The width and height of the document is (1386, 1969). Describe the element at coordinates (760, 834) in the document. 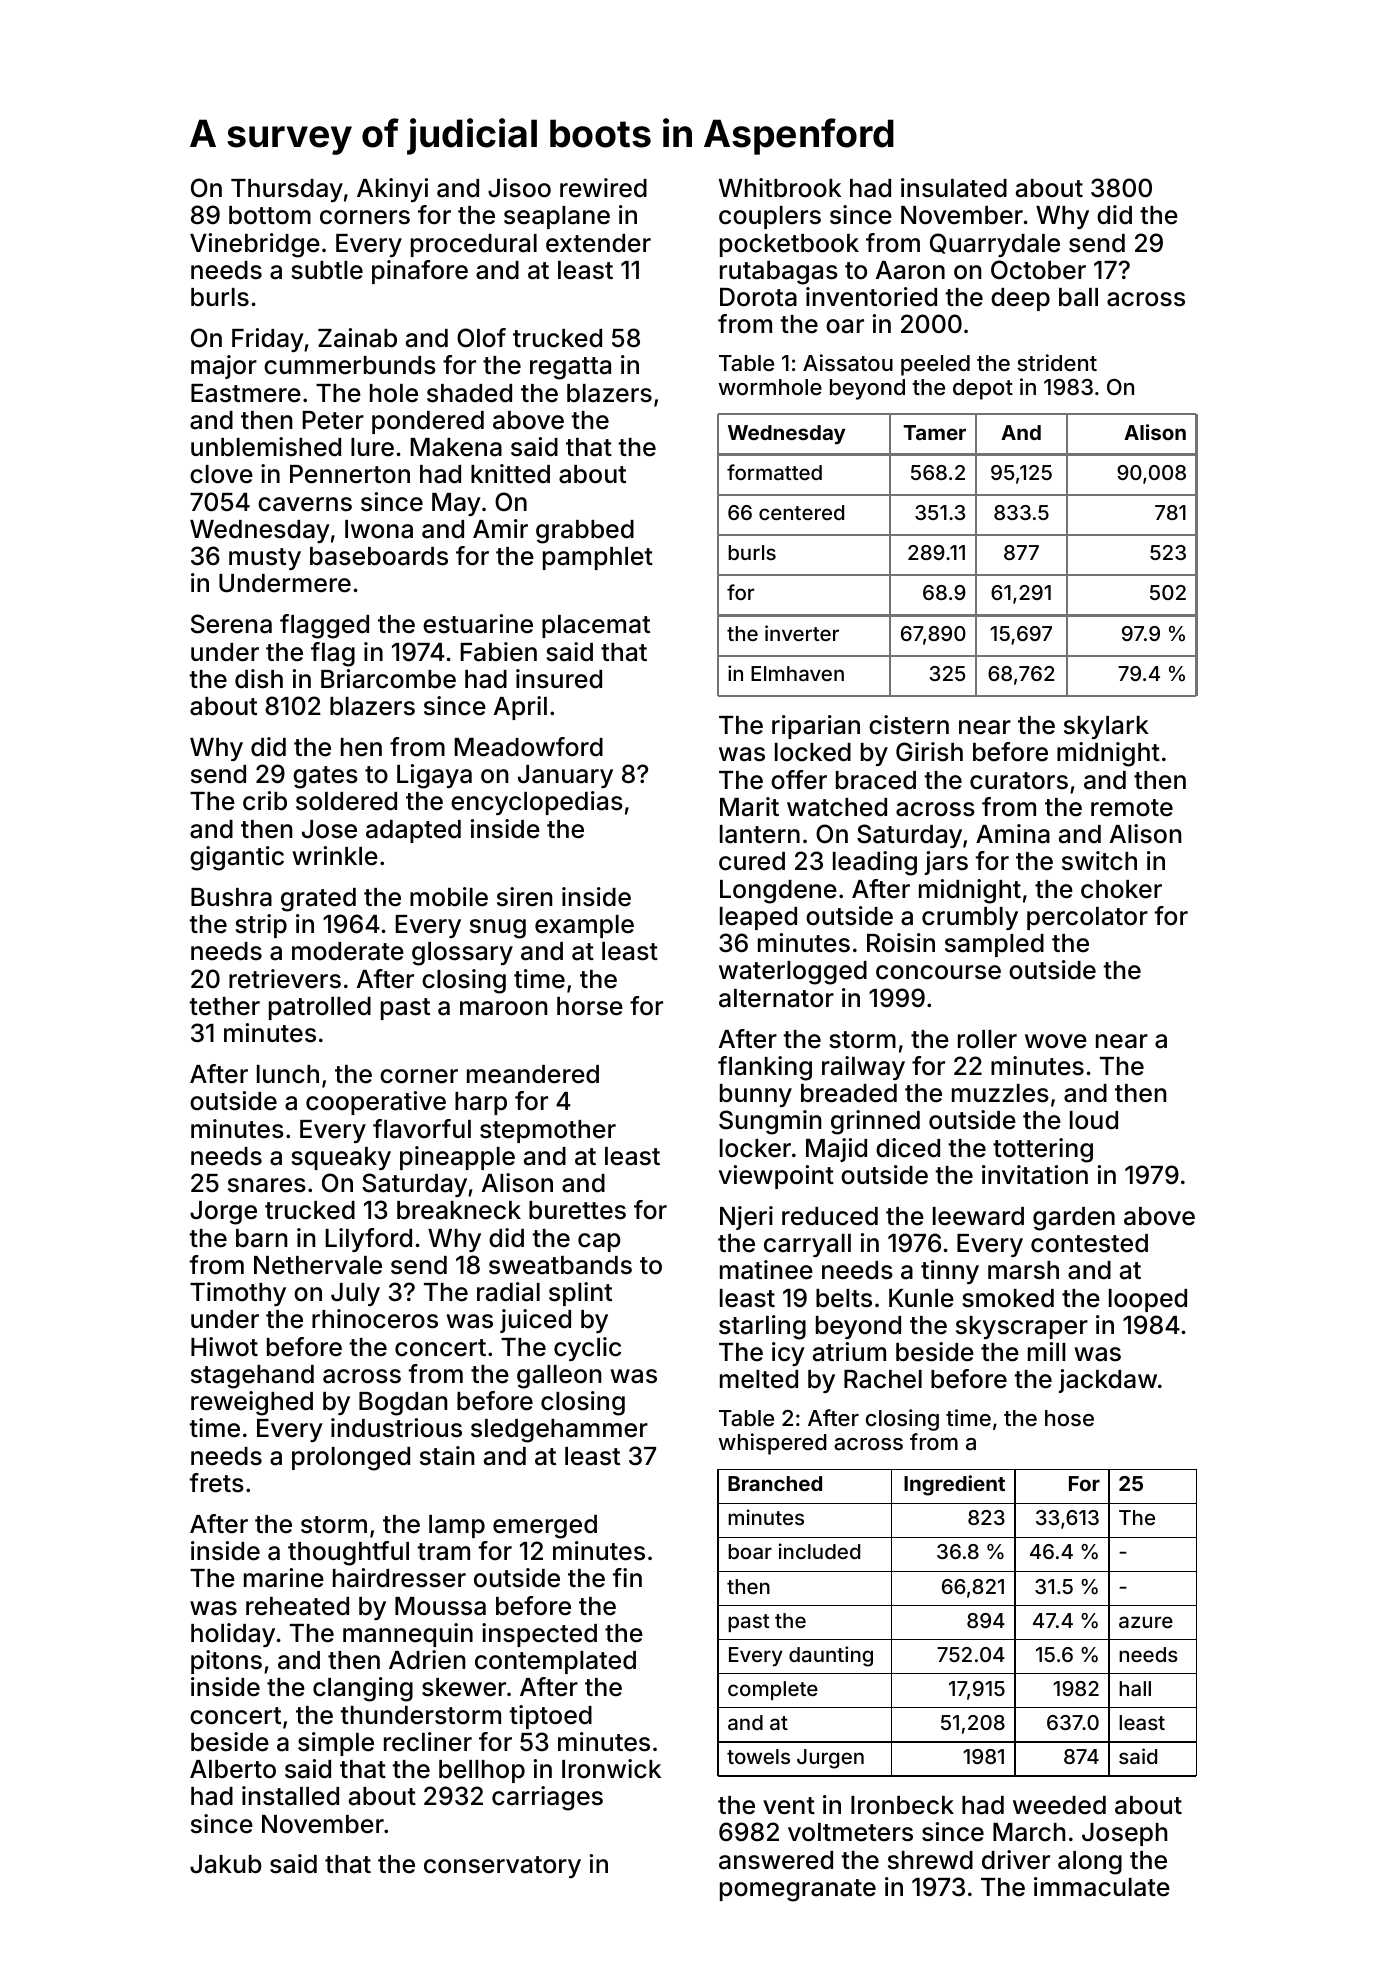

I see `lantern` at that location.
